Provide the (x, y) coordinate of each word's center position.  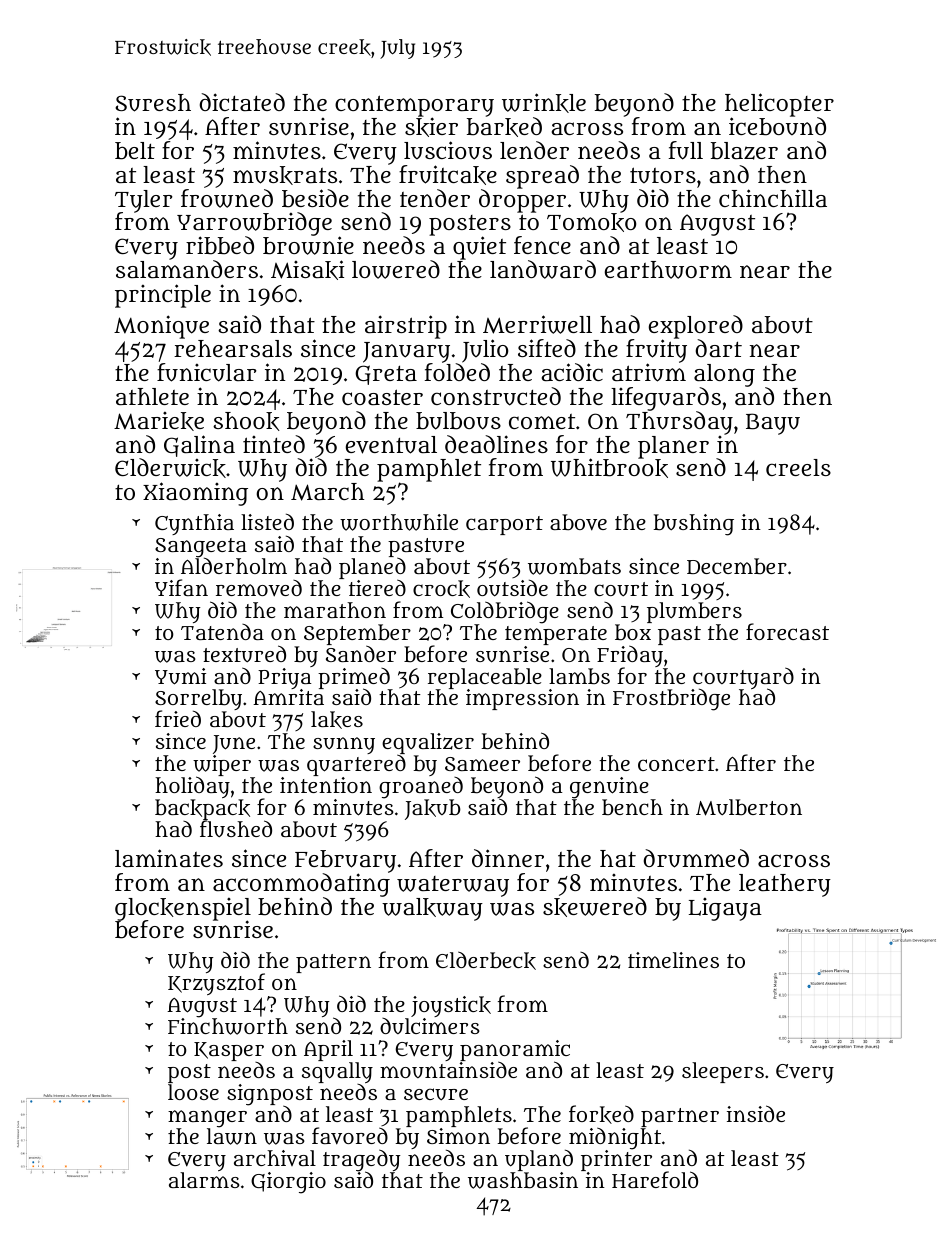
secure (436, 1094)
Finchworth (228, 1026)
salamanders (187, 269)
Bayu (773, 424)
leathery (785, 885)
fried (178, 718)
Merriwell (537, 324)
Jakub (433, 809)
